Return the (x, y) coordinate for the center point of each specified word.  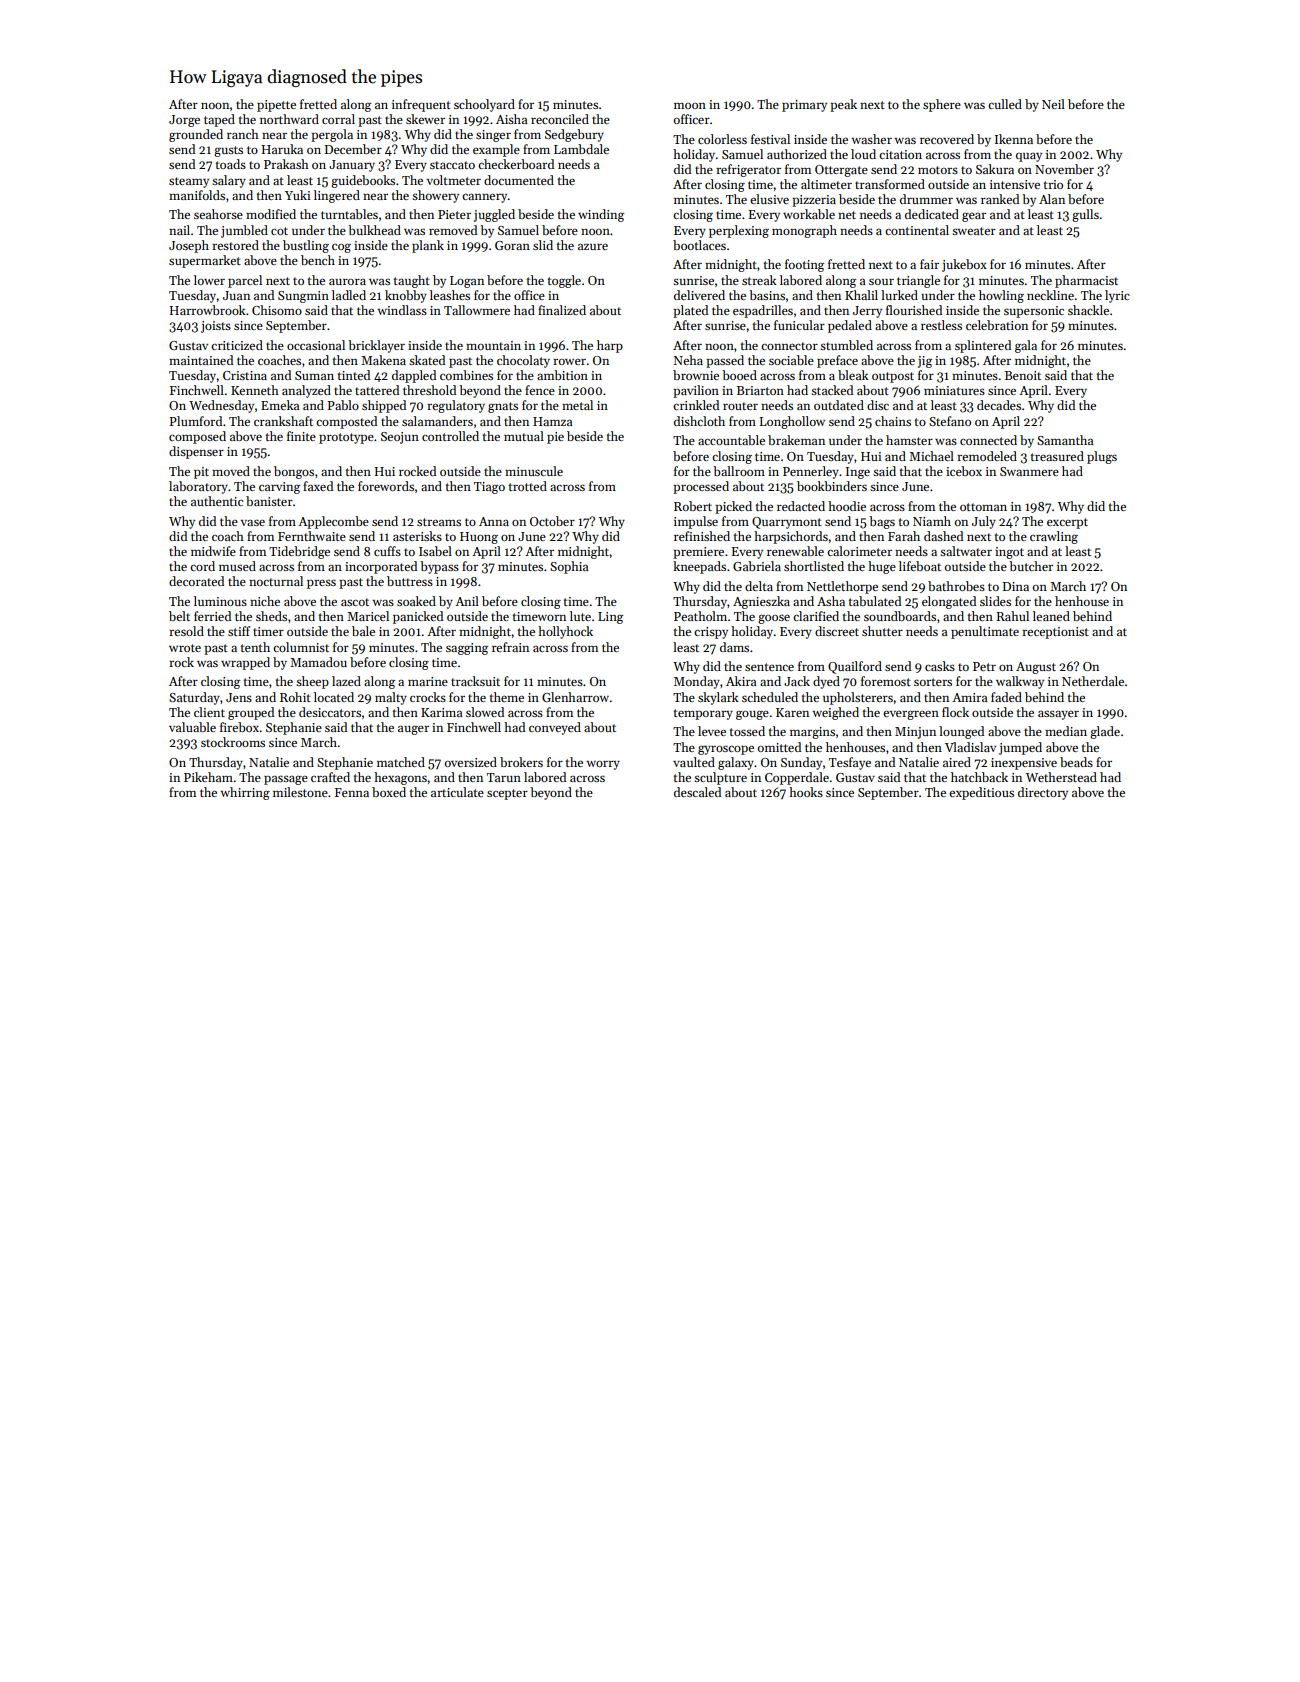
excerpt (1067, 523)
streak (759, 280)
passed (725, 361)
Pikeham (208, 777)
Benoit (1023, 375)
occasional (316, 345)
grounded (196, 135)
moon (690, 106)
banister (269, 501)
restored (235, 245)
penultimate (985, 632)
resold (186, 631)
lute (580, 616)
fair (929, 264)
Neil (1053, 104)
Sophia (569, 567)
